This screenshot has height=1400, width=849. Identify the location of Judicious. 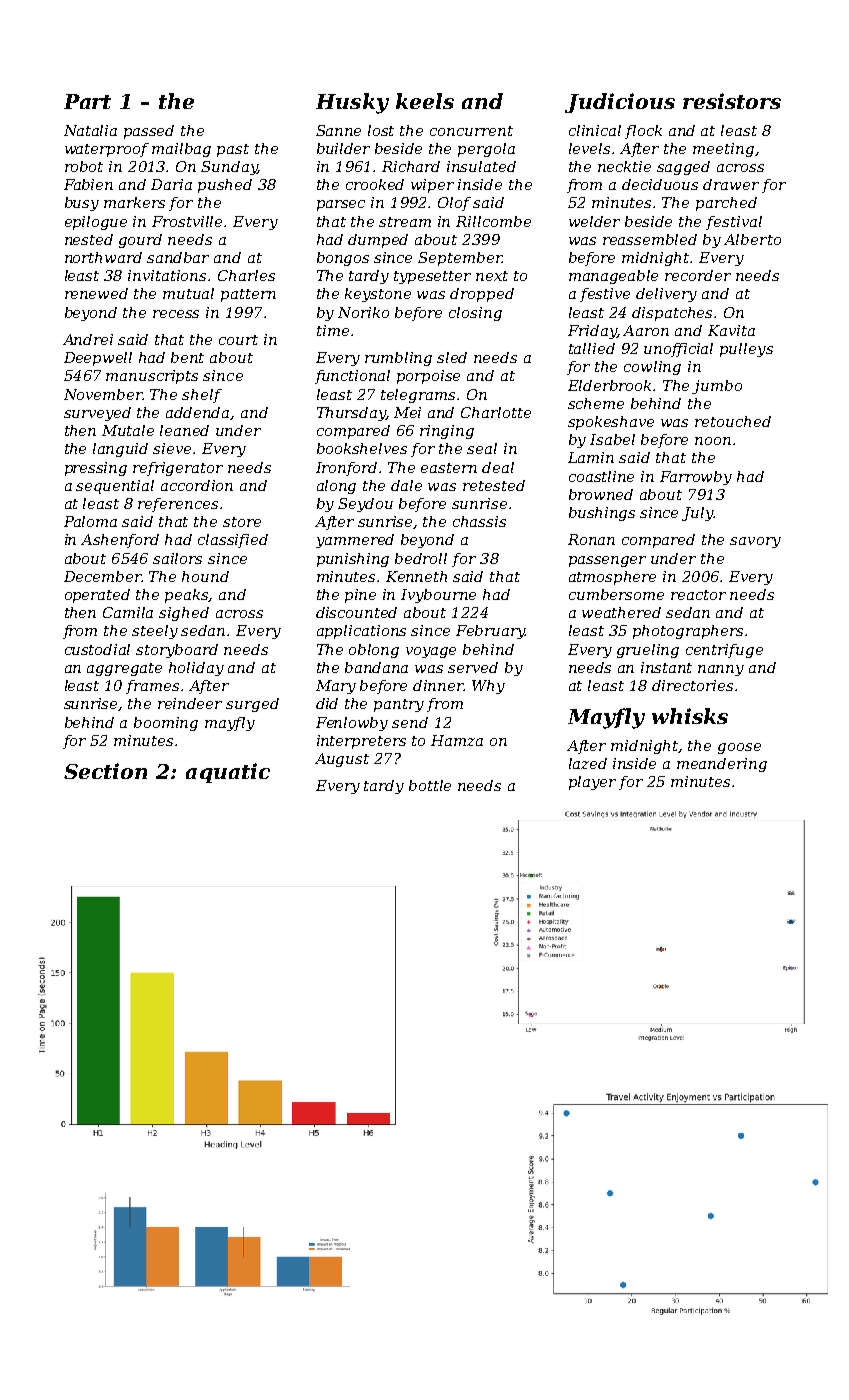
(620, 103).
